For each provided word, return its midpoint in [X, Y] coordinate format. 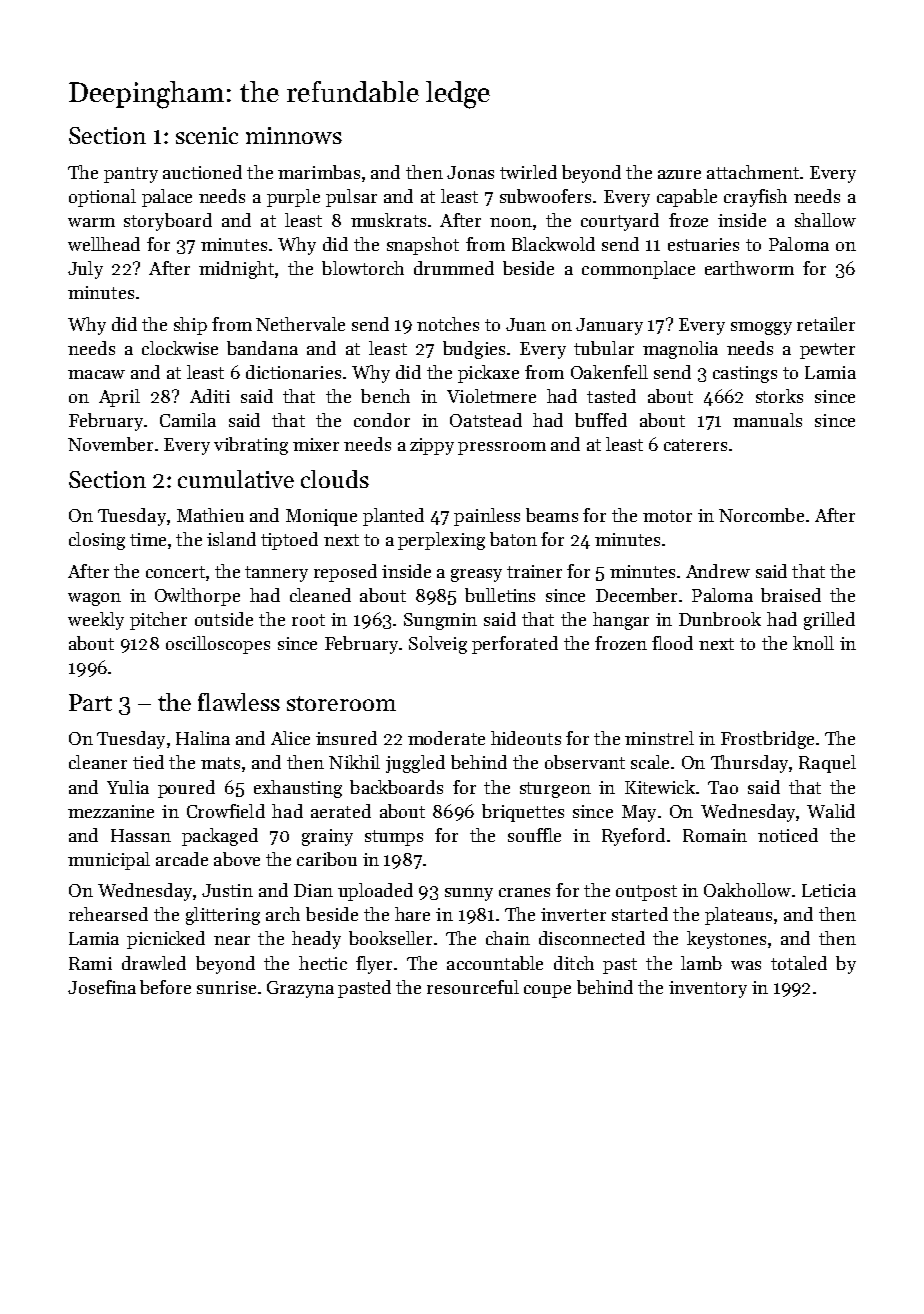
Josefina [102, 987]
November [110, 444]
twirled [528, 172]
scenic [207, 135]
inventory [708, 989]
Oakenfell [609, 372]
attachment [753, 172]
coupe [547, 991]
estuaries [703, 244]
